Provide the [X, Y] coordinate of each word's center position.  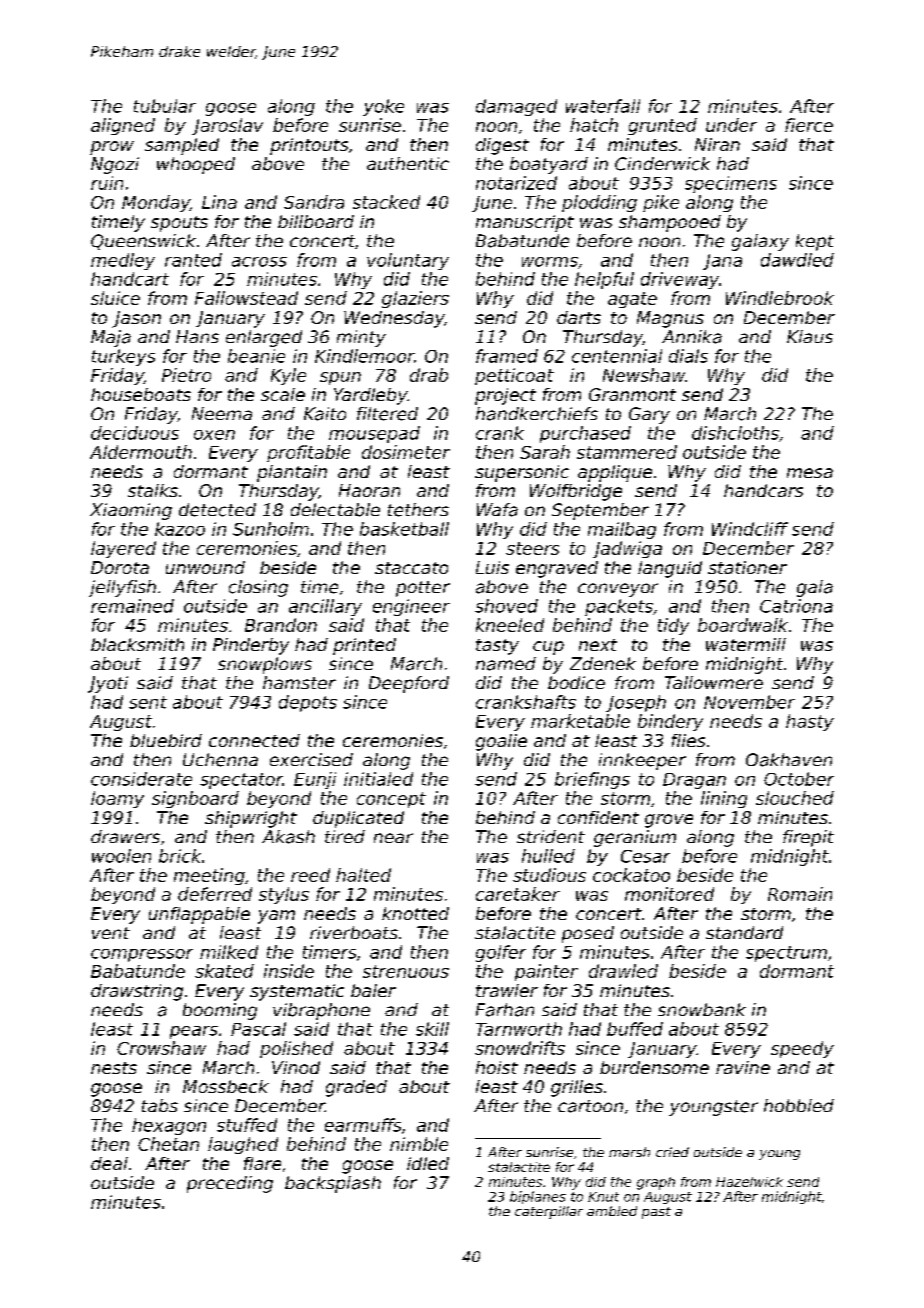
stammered [627, 452]
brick [180, 856]
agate [632, 300]
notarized [516, 183]
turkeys [123, 357]
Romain [800, 894]
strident [551, 836]
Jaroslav [227, 126]
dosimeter [406, 452]
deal [109, 1163]
